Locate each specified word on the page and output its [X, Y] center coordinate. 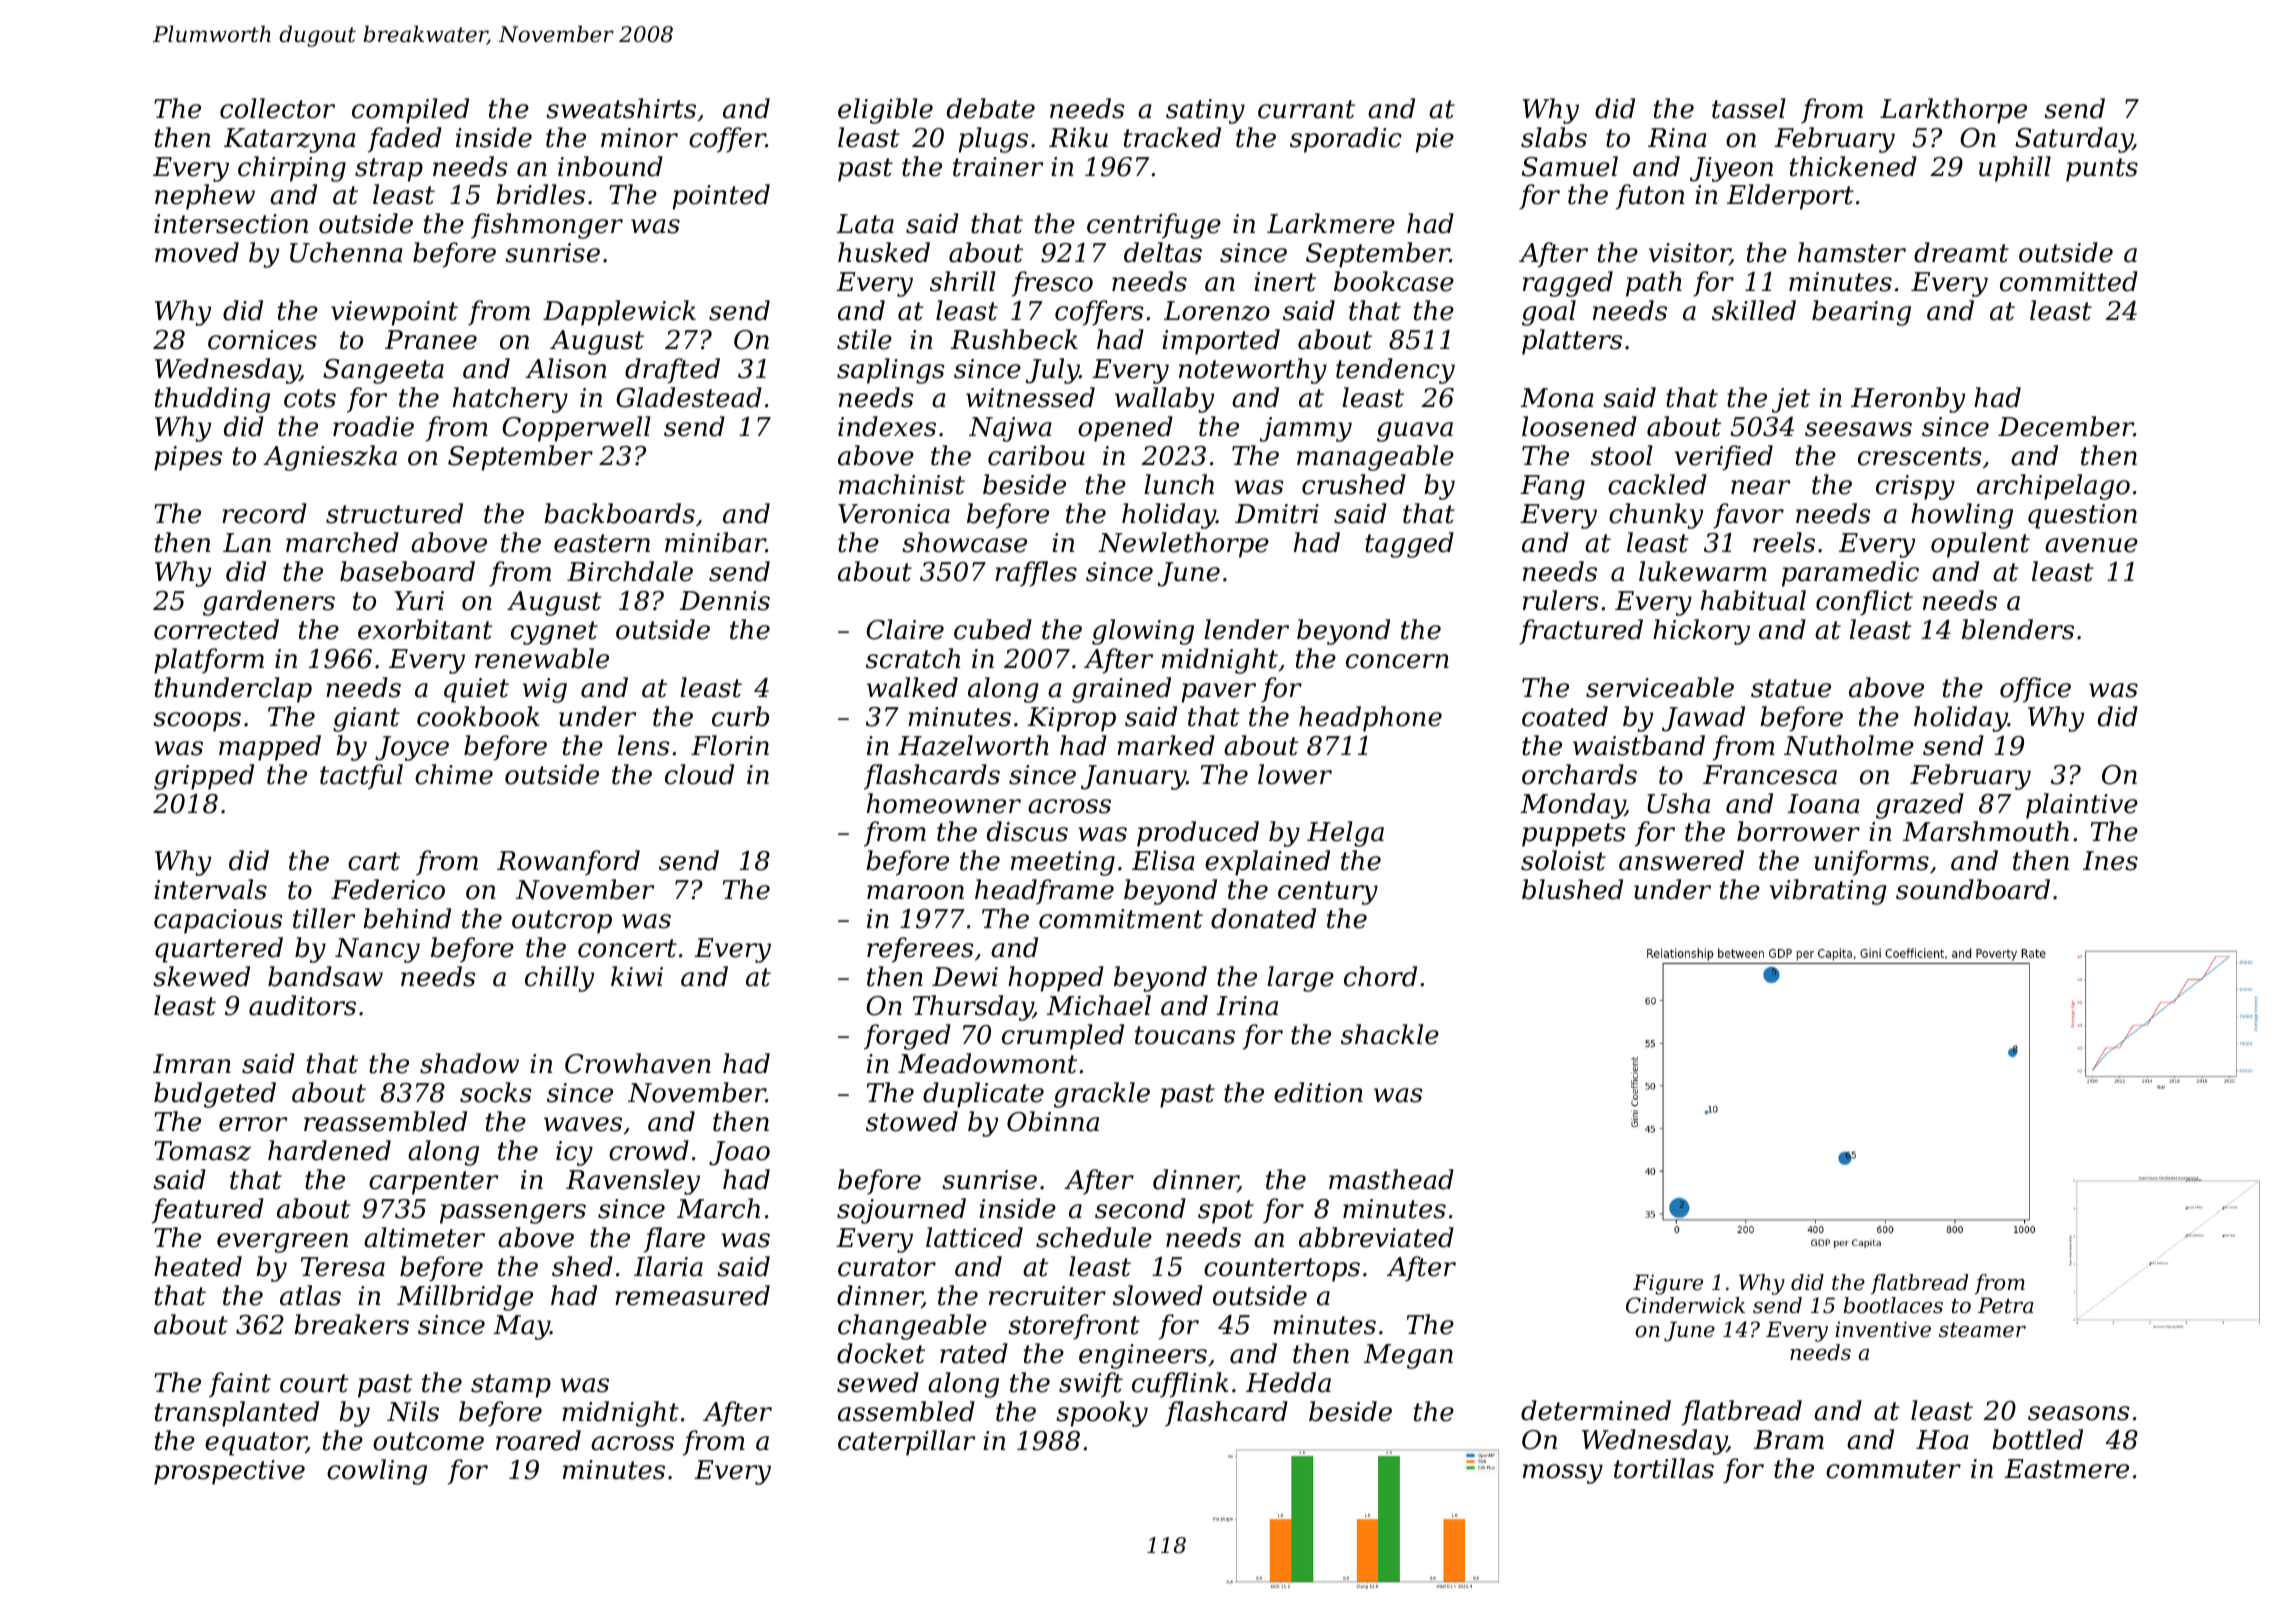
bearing [1861, 313]
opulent [1980, 545]
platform [209, 661]
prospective [229, 1472]
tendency [1395, 371]
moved [197, 252]
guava [1415, 432]
